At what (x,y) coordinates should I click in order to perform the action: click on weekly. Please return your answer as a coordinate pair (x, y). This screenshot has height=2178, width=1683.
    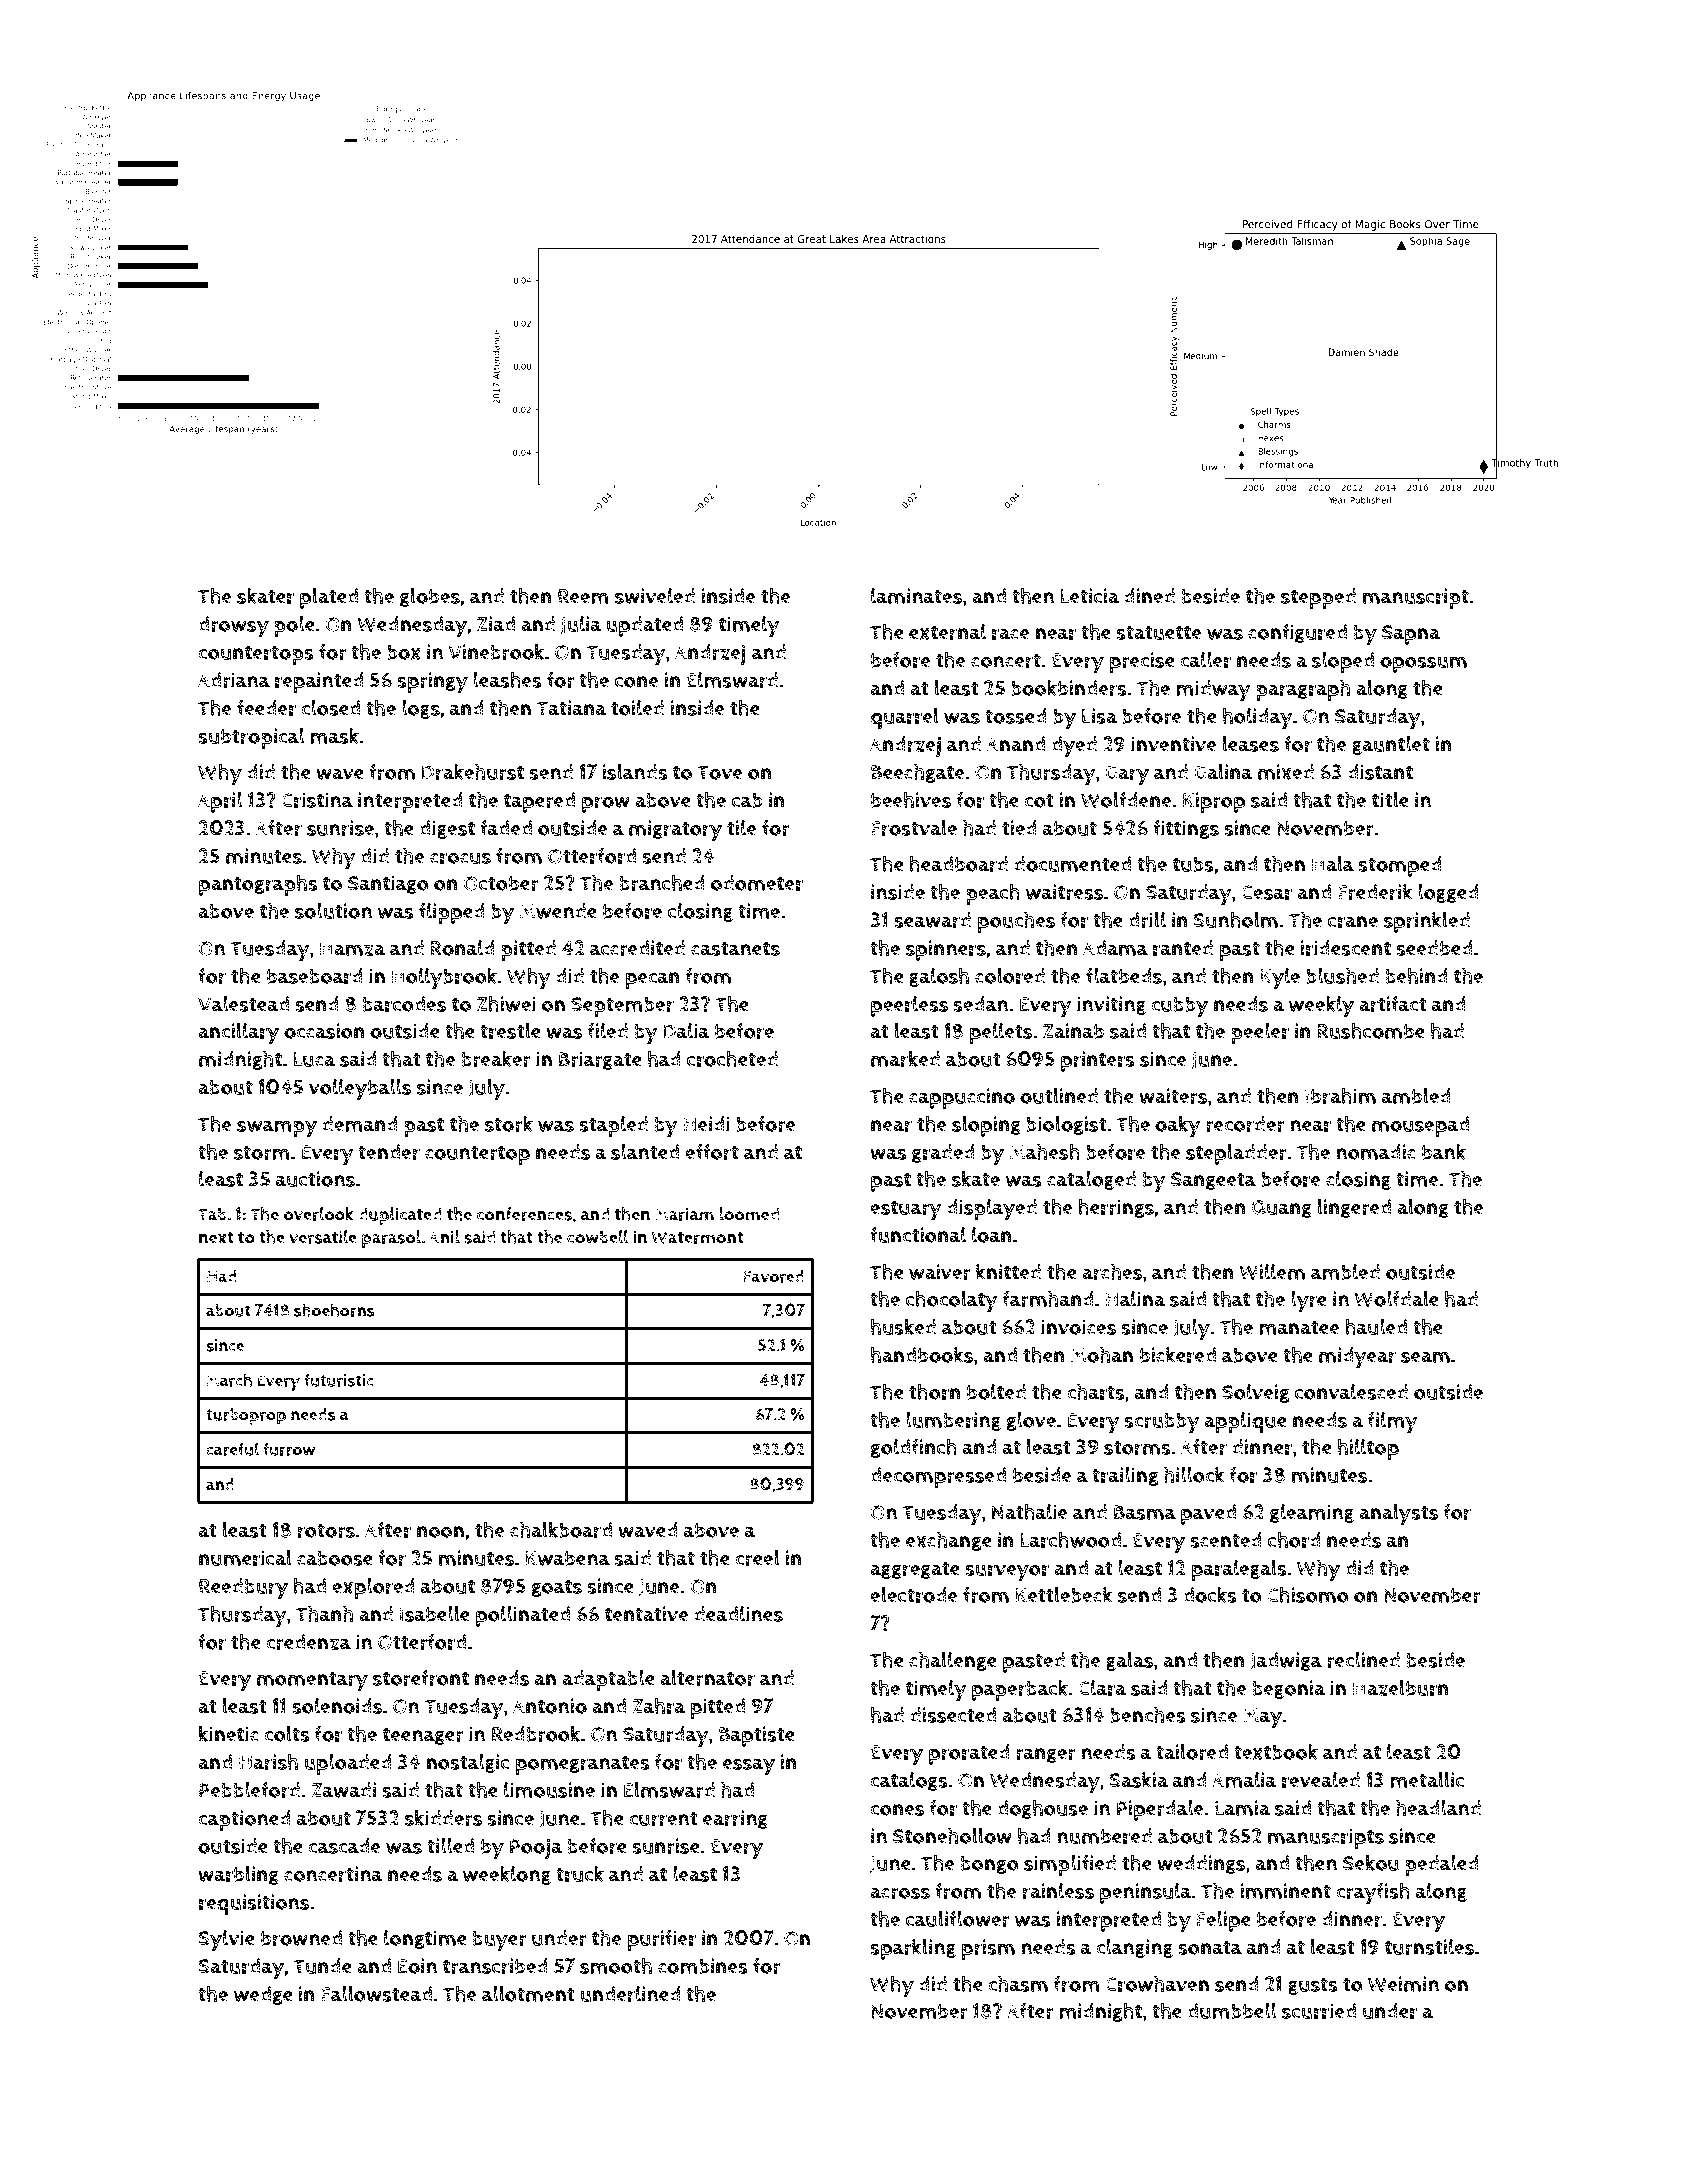
    Looking at the image, I should click on (1321, 1006).
